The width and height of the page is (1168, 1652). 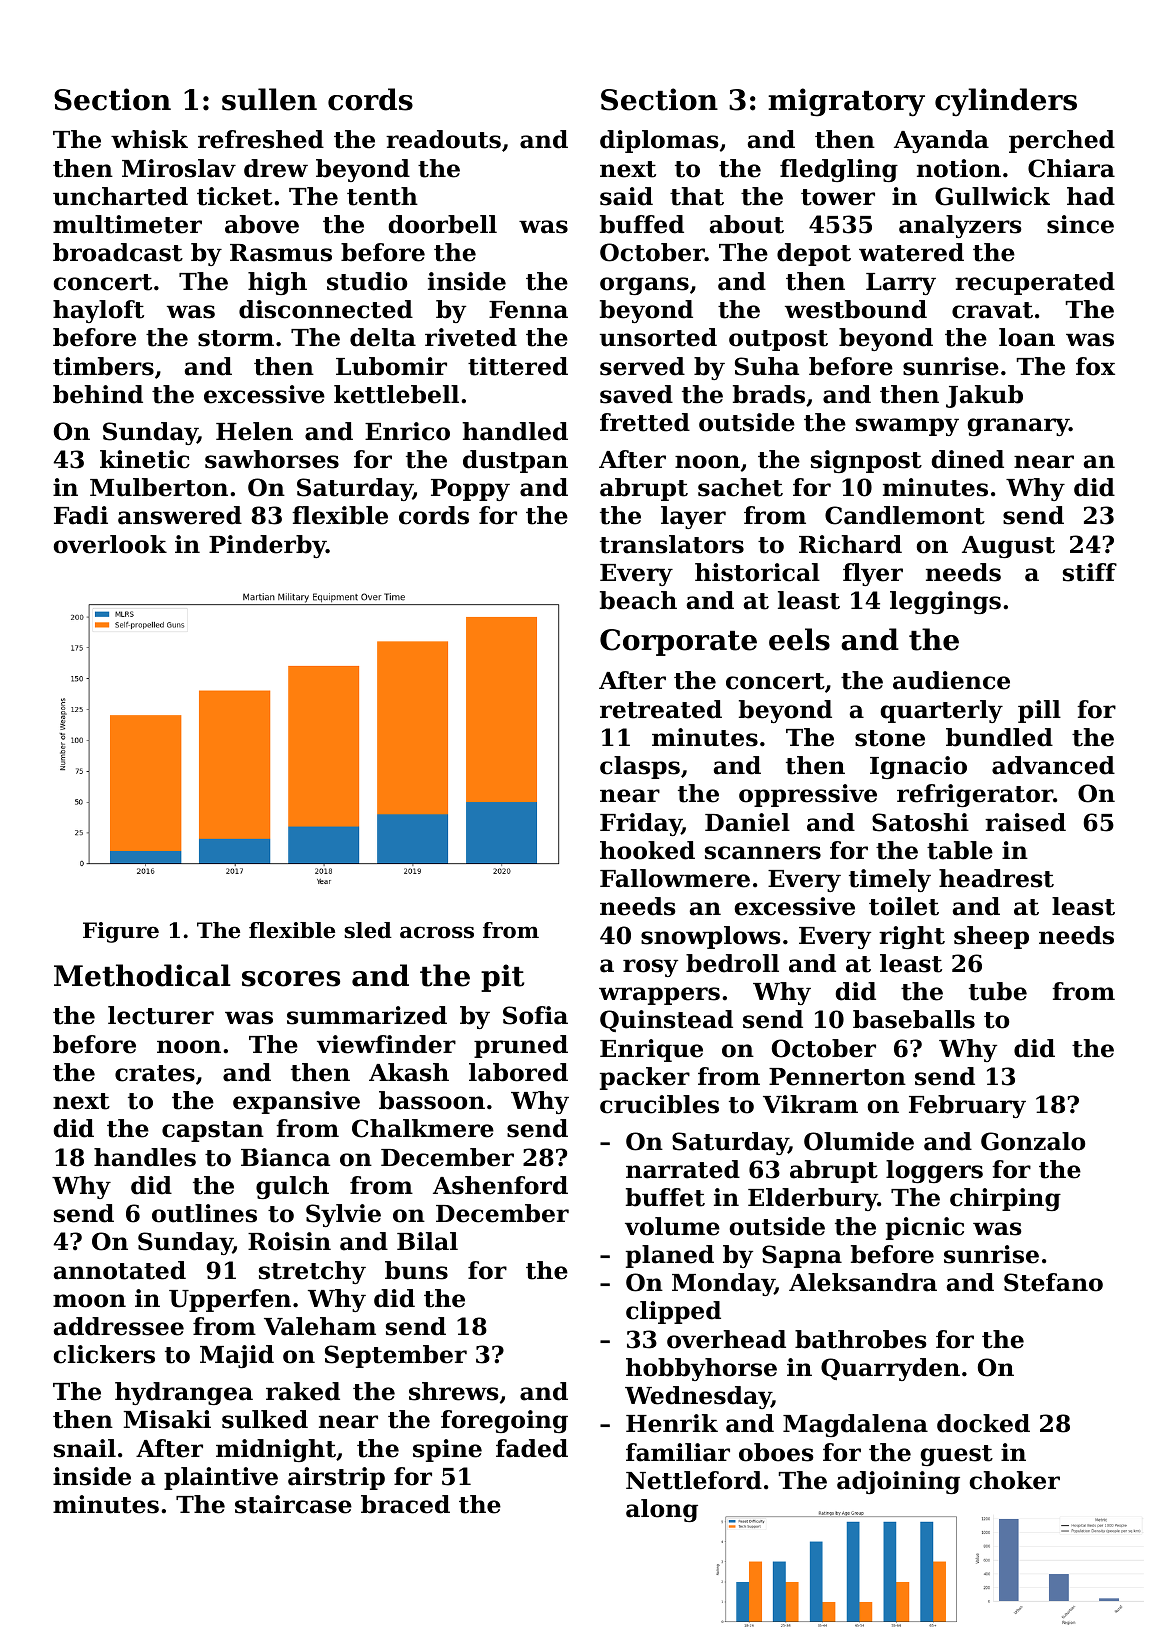 What do you see at coordinates (121, 932) in the page?
I see `Figure` at bounding box center [121, 932].
